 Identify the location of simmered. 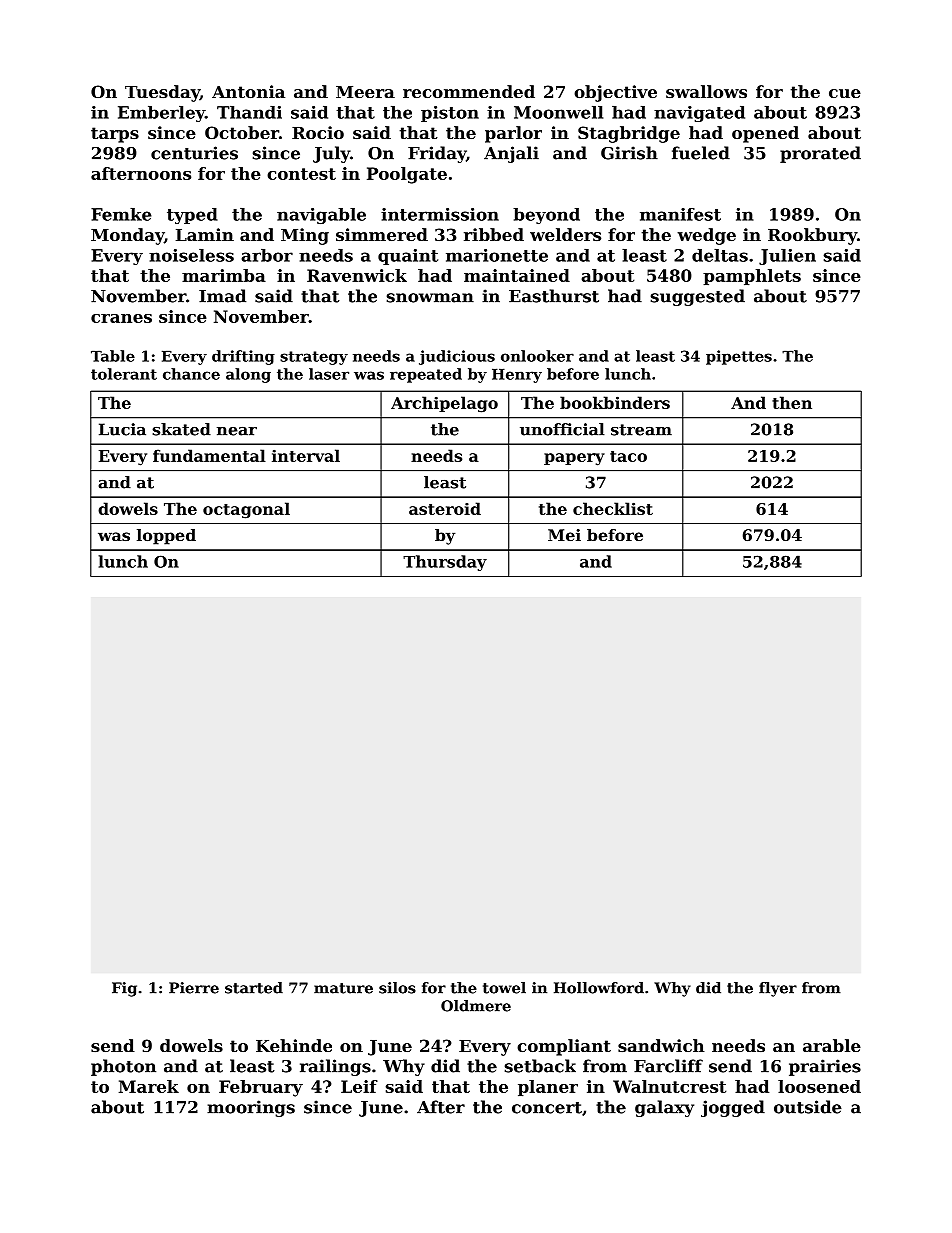
(382, 234).
